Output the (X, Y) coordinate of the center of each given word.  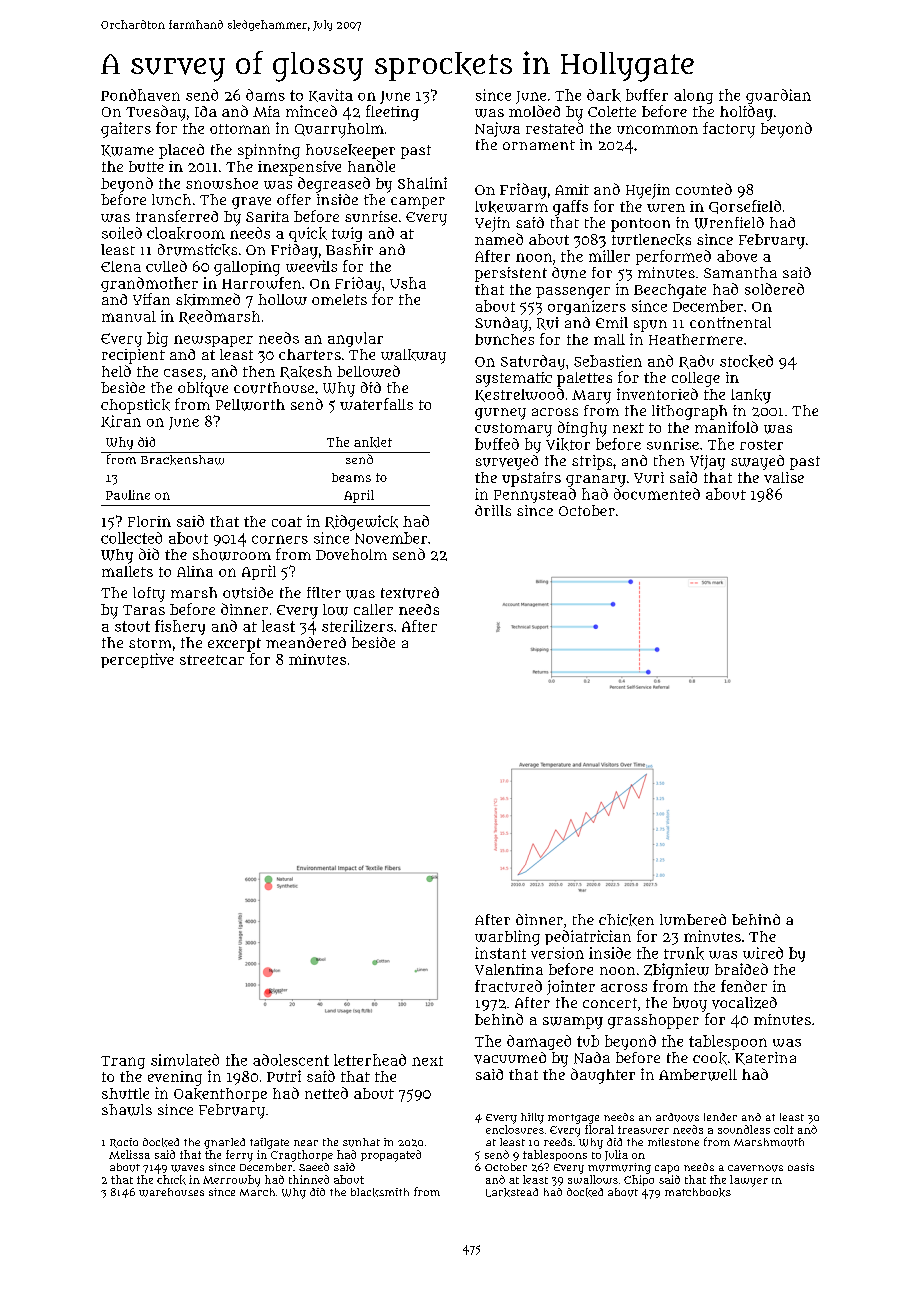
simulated (185, 1060)
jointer (571, 987)
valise (784, 477)
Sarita (267, 216)
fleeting (392, 113)
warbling (507, 938)
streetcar (212, 660)
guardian (778, 96)
